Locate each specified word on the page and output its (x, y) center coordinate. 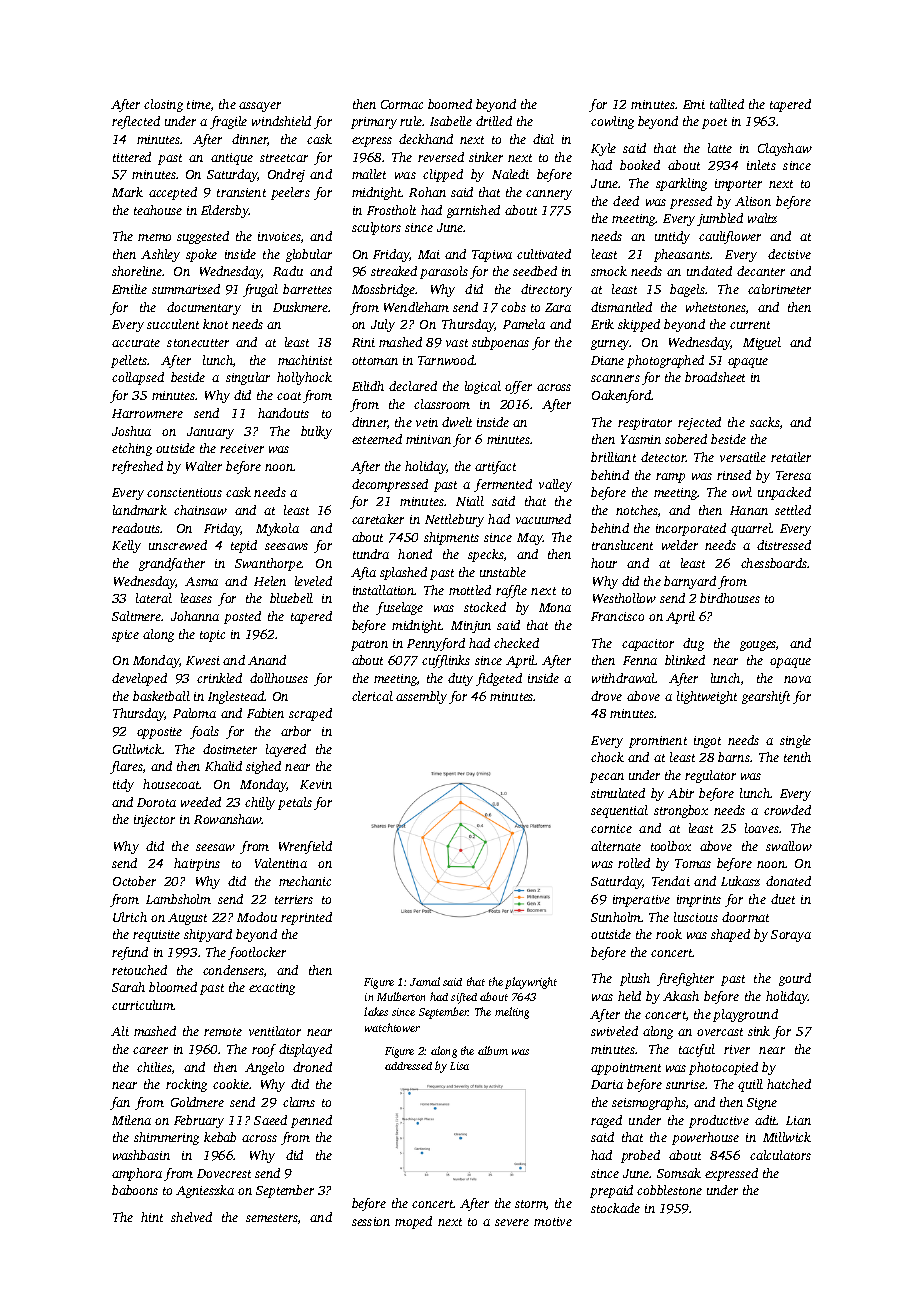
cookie (231, 1084)
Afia (363, 573)
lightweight (707, 697)
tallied (727, 104)
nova (797, 679)
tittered (132, 157)
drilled (494, 121)
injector (154, 821)
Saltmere (137, 616)
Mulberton (401, 996)
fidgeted (499, 679)
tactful (697, 1050)
